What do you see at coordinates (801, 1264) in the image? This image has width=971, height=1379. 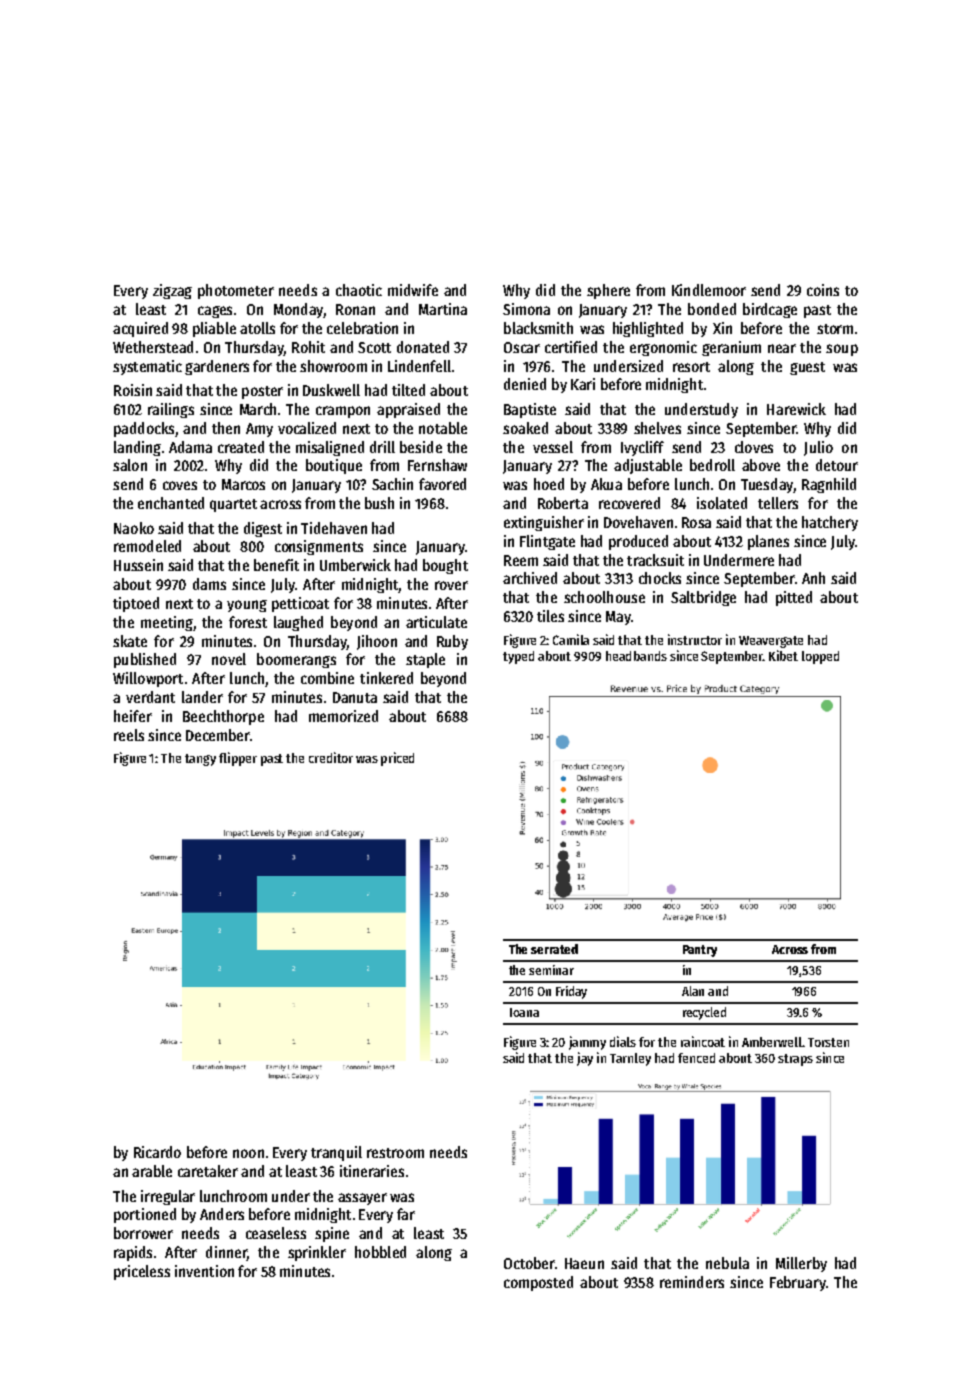 I see `Millerby` at bounding box center [801, 1264].
